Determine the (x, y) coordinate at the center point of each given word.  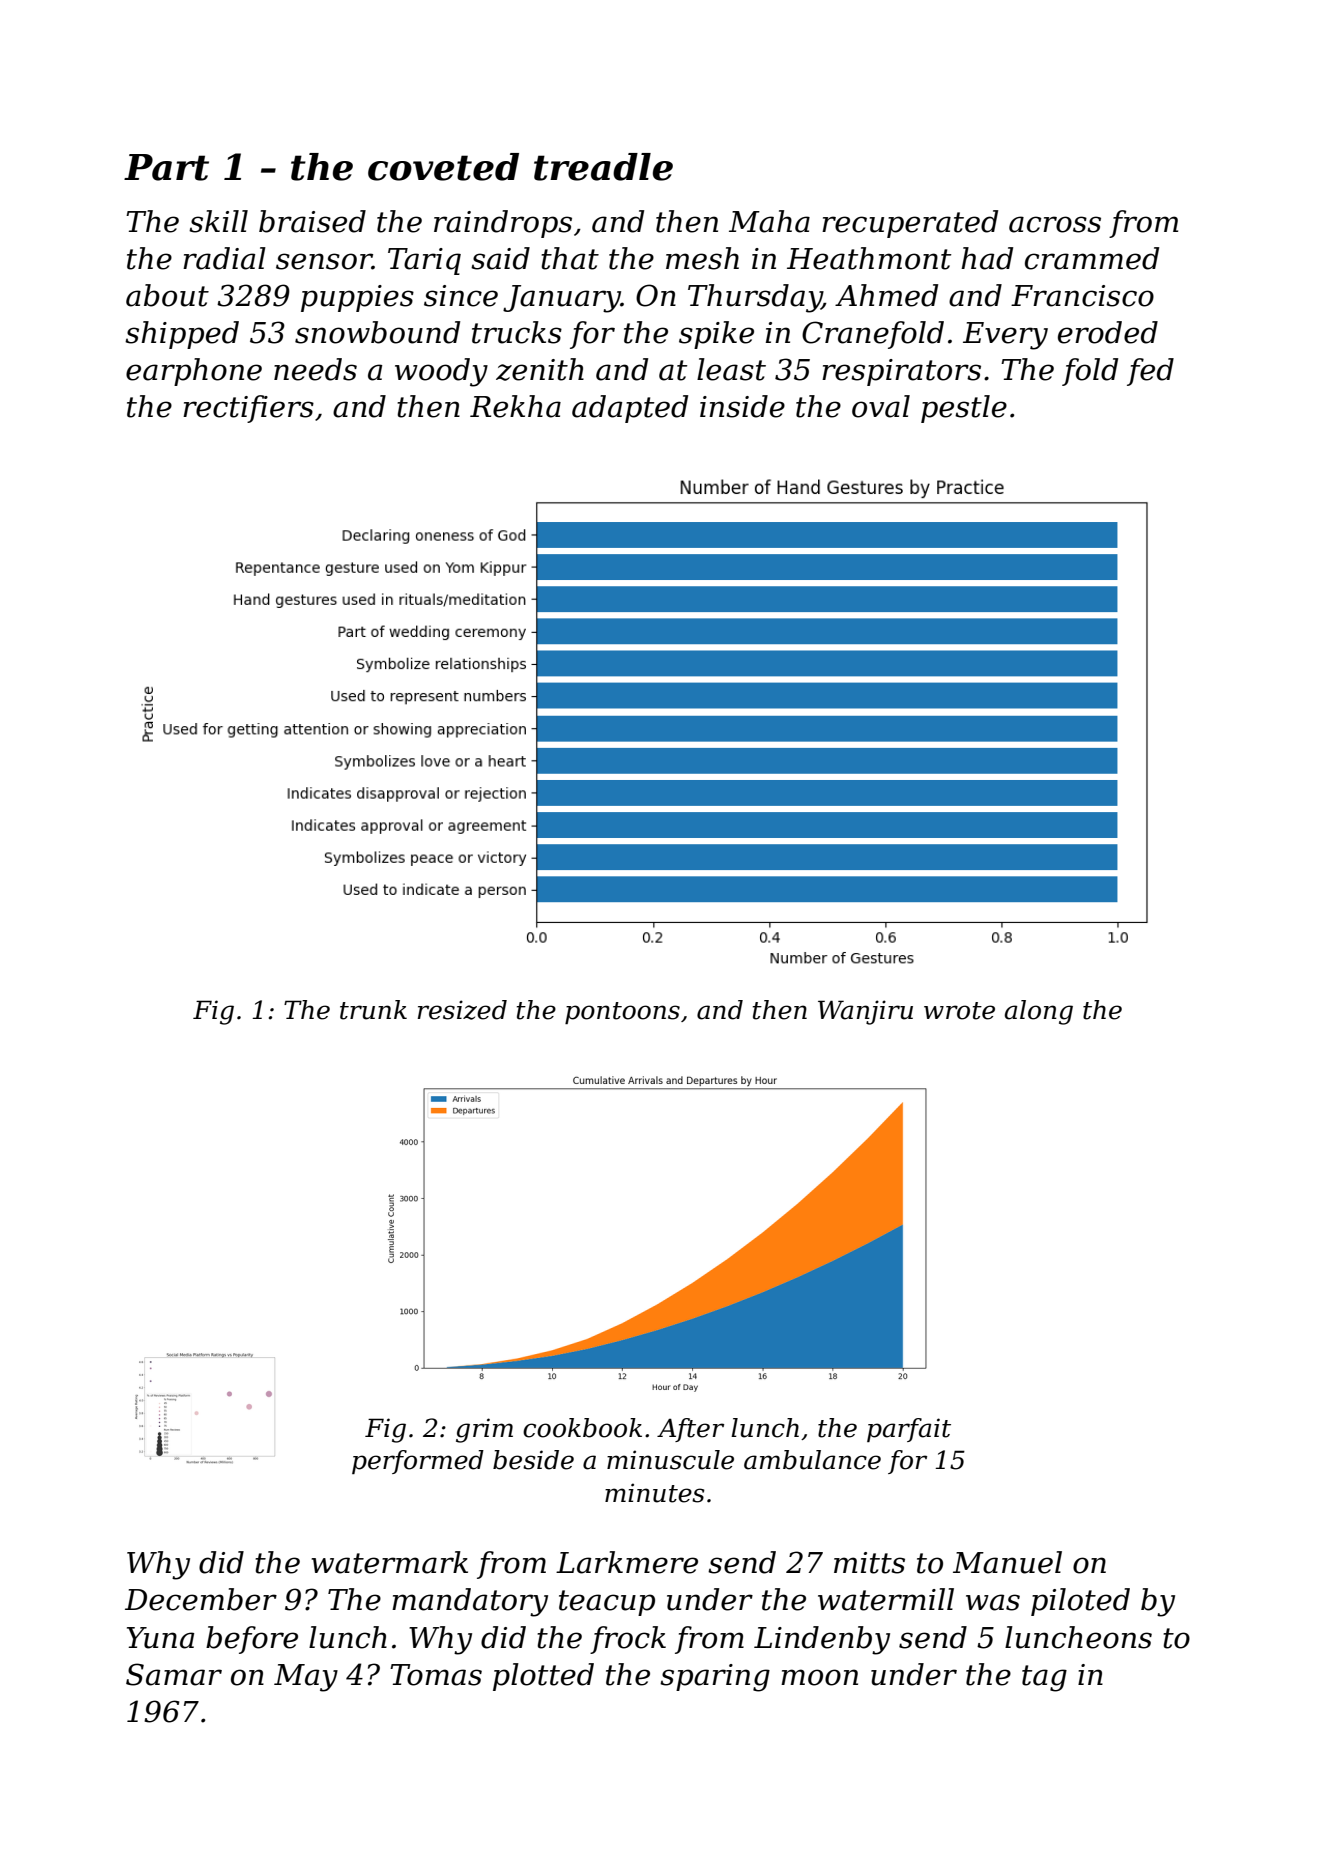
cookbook (582, 1428)
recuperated (910, 224)
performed (418, 1462)
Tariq (424, 261)
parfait (909, 1430)
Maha (769, 221)
